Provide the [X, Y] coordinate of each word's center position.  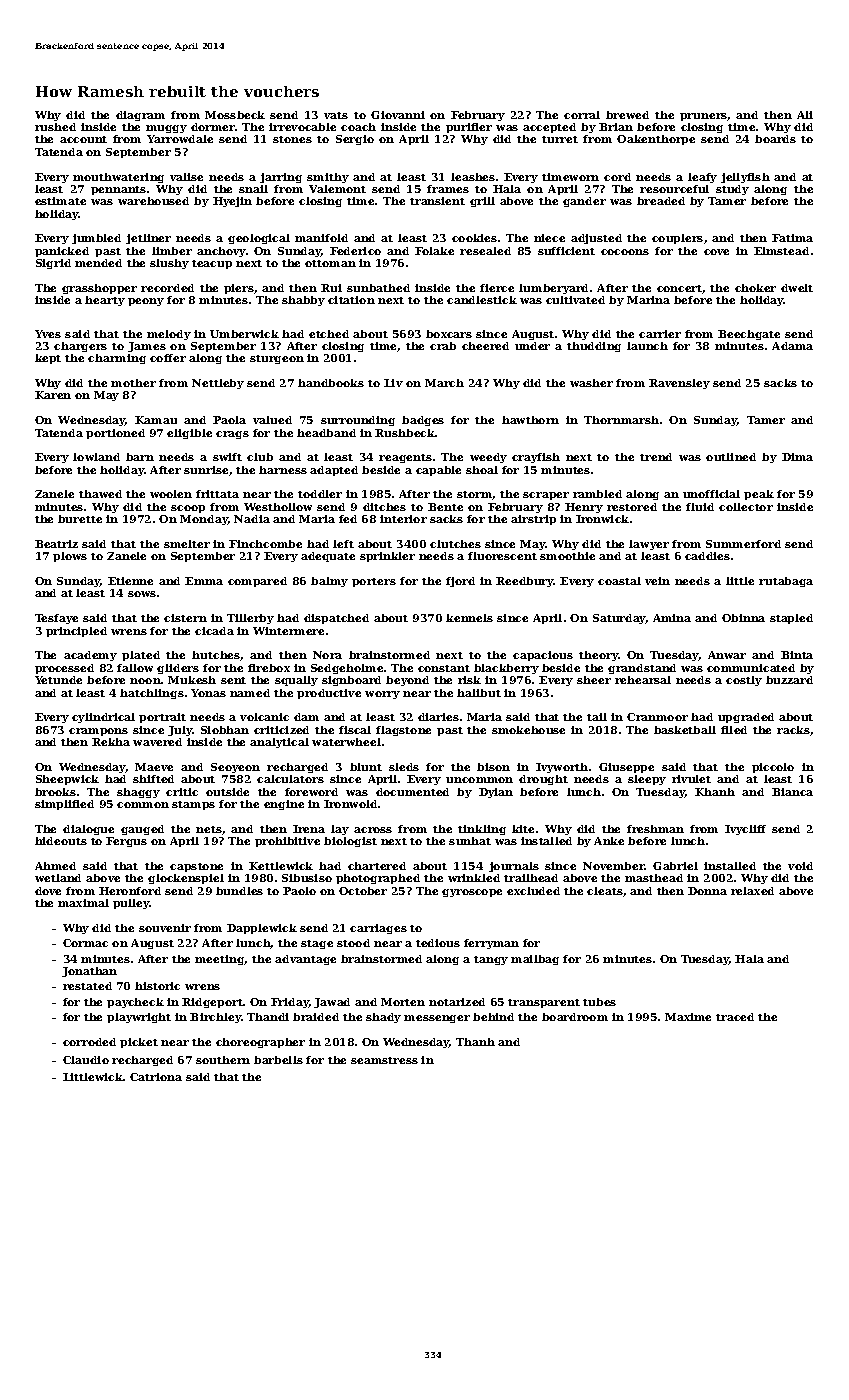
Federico [355, 251]
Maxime [688, 1017]
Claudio [86, 1060]
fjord [460, 582]
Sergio [355, 140]
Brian [616, 127]
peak [759, 495]
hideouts [61, 841]
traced [735, 1017]
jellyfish [745, 178]
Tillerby [250, 619]
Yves [48, 334]
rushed [55, 127]
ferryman [491, 944]
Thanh [475, 1042]
